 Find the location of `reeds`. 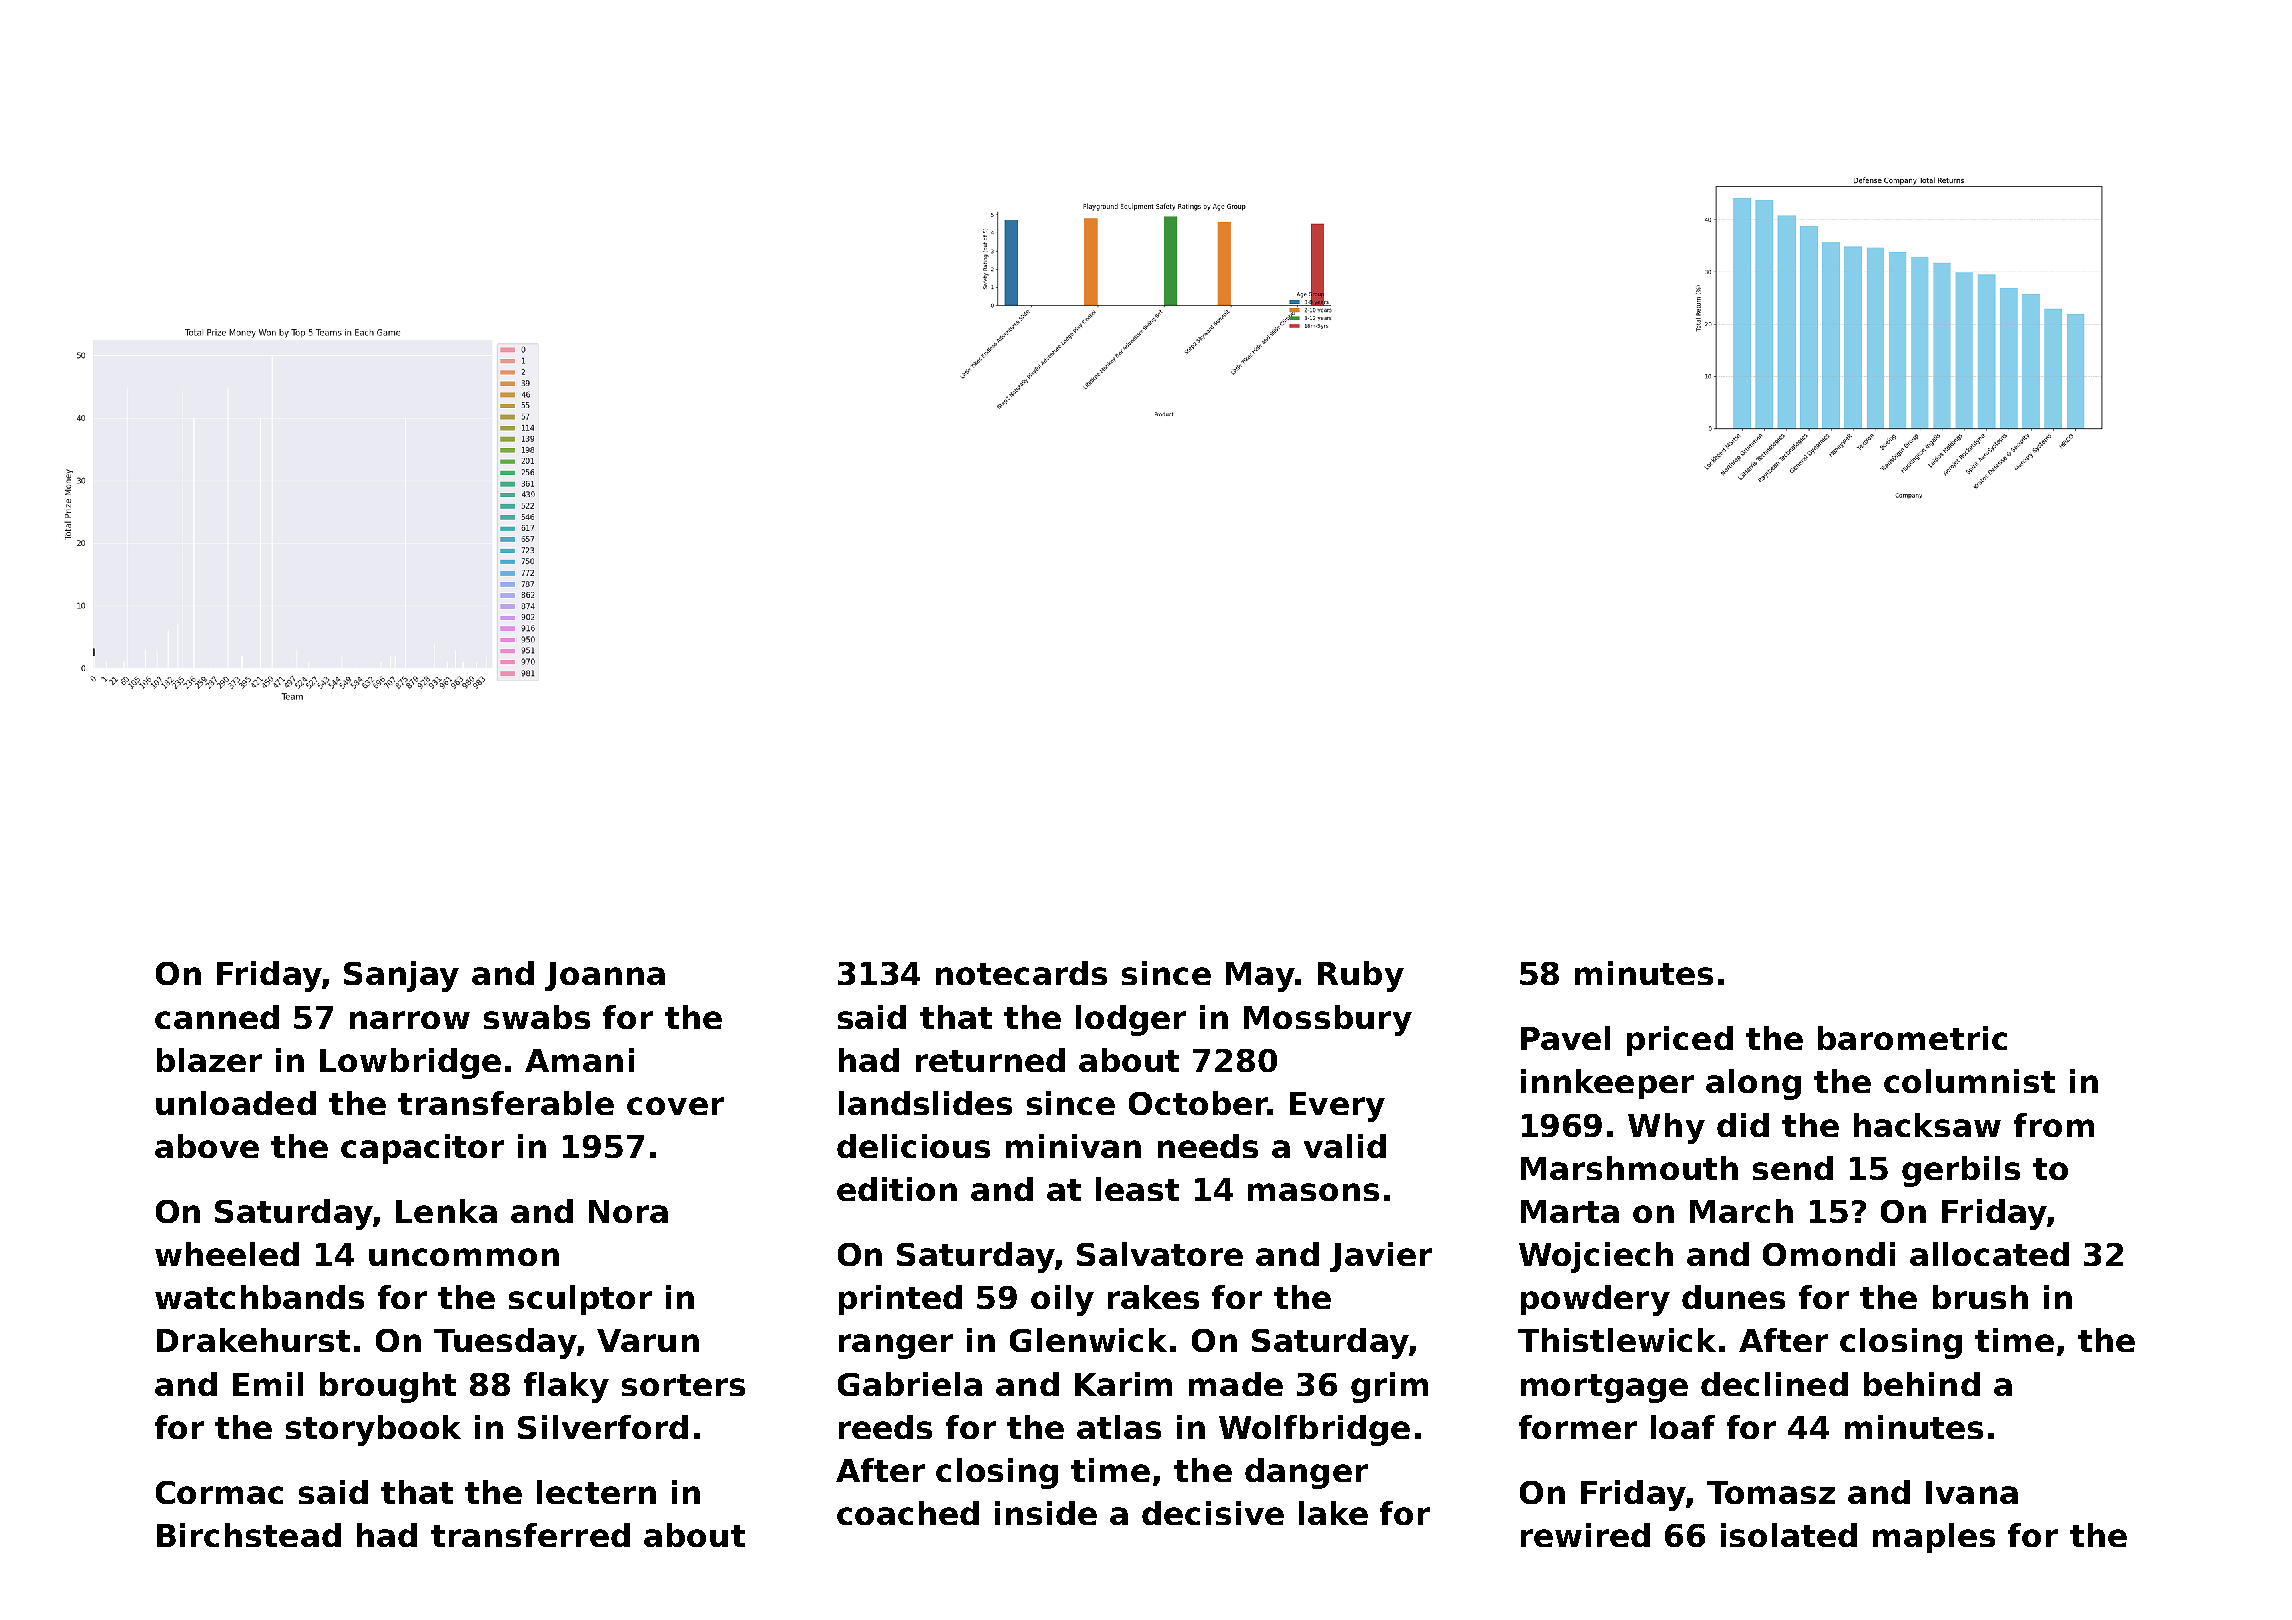

reeds is located at coordinates (885, 1427).
